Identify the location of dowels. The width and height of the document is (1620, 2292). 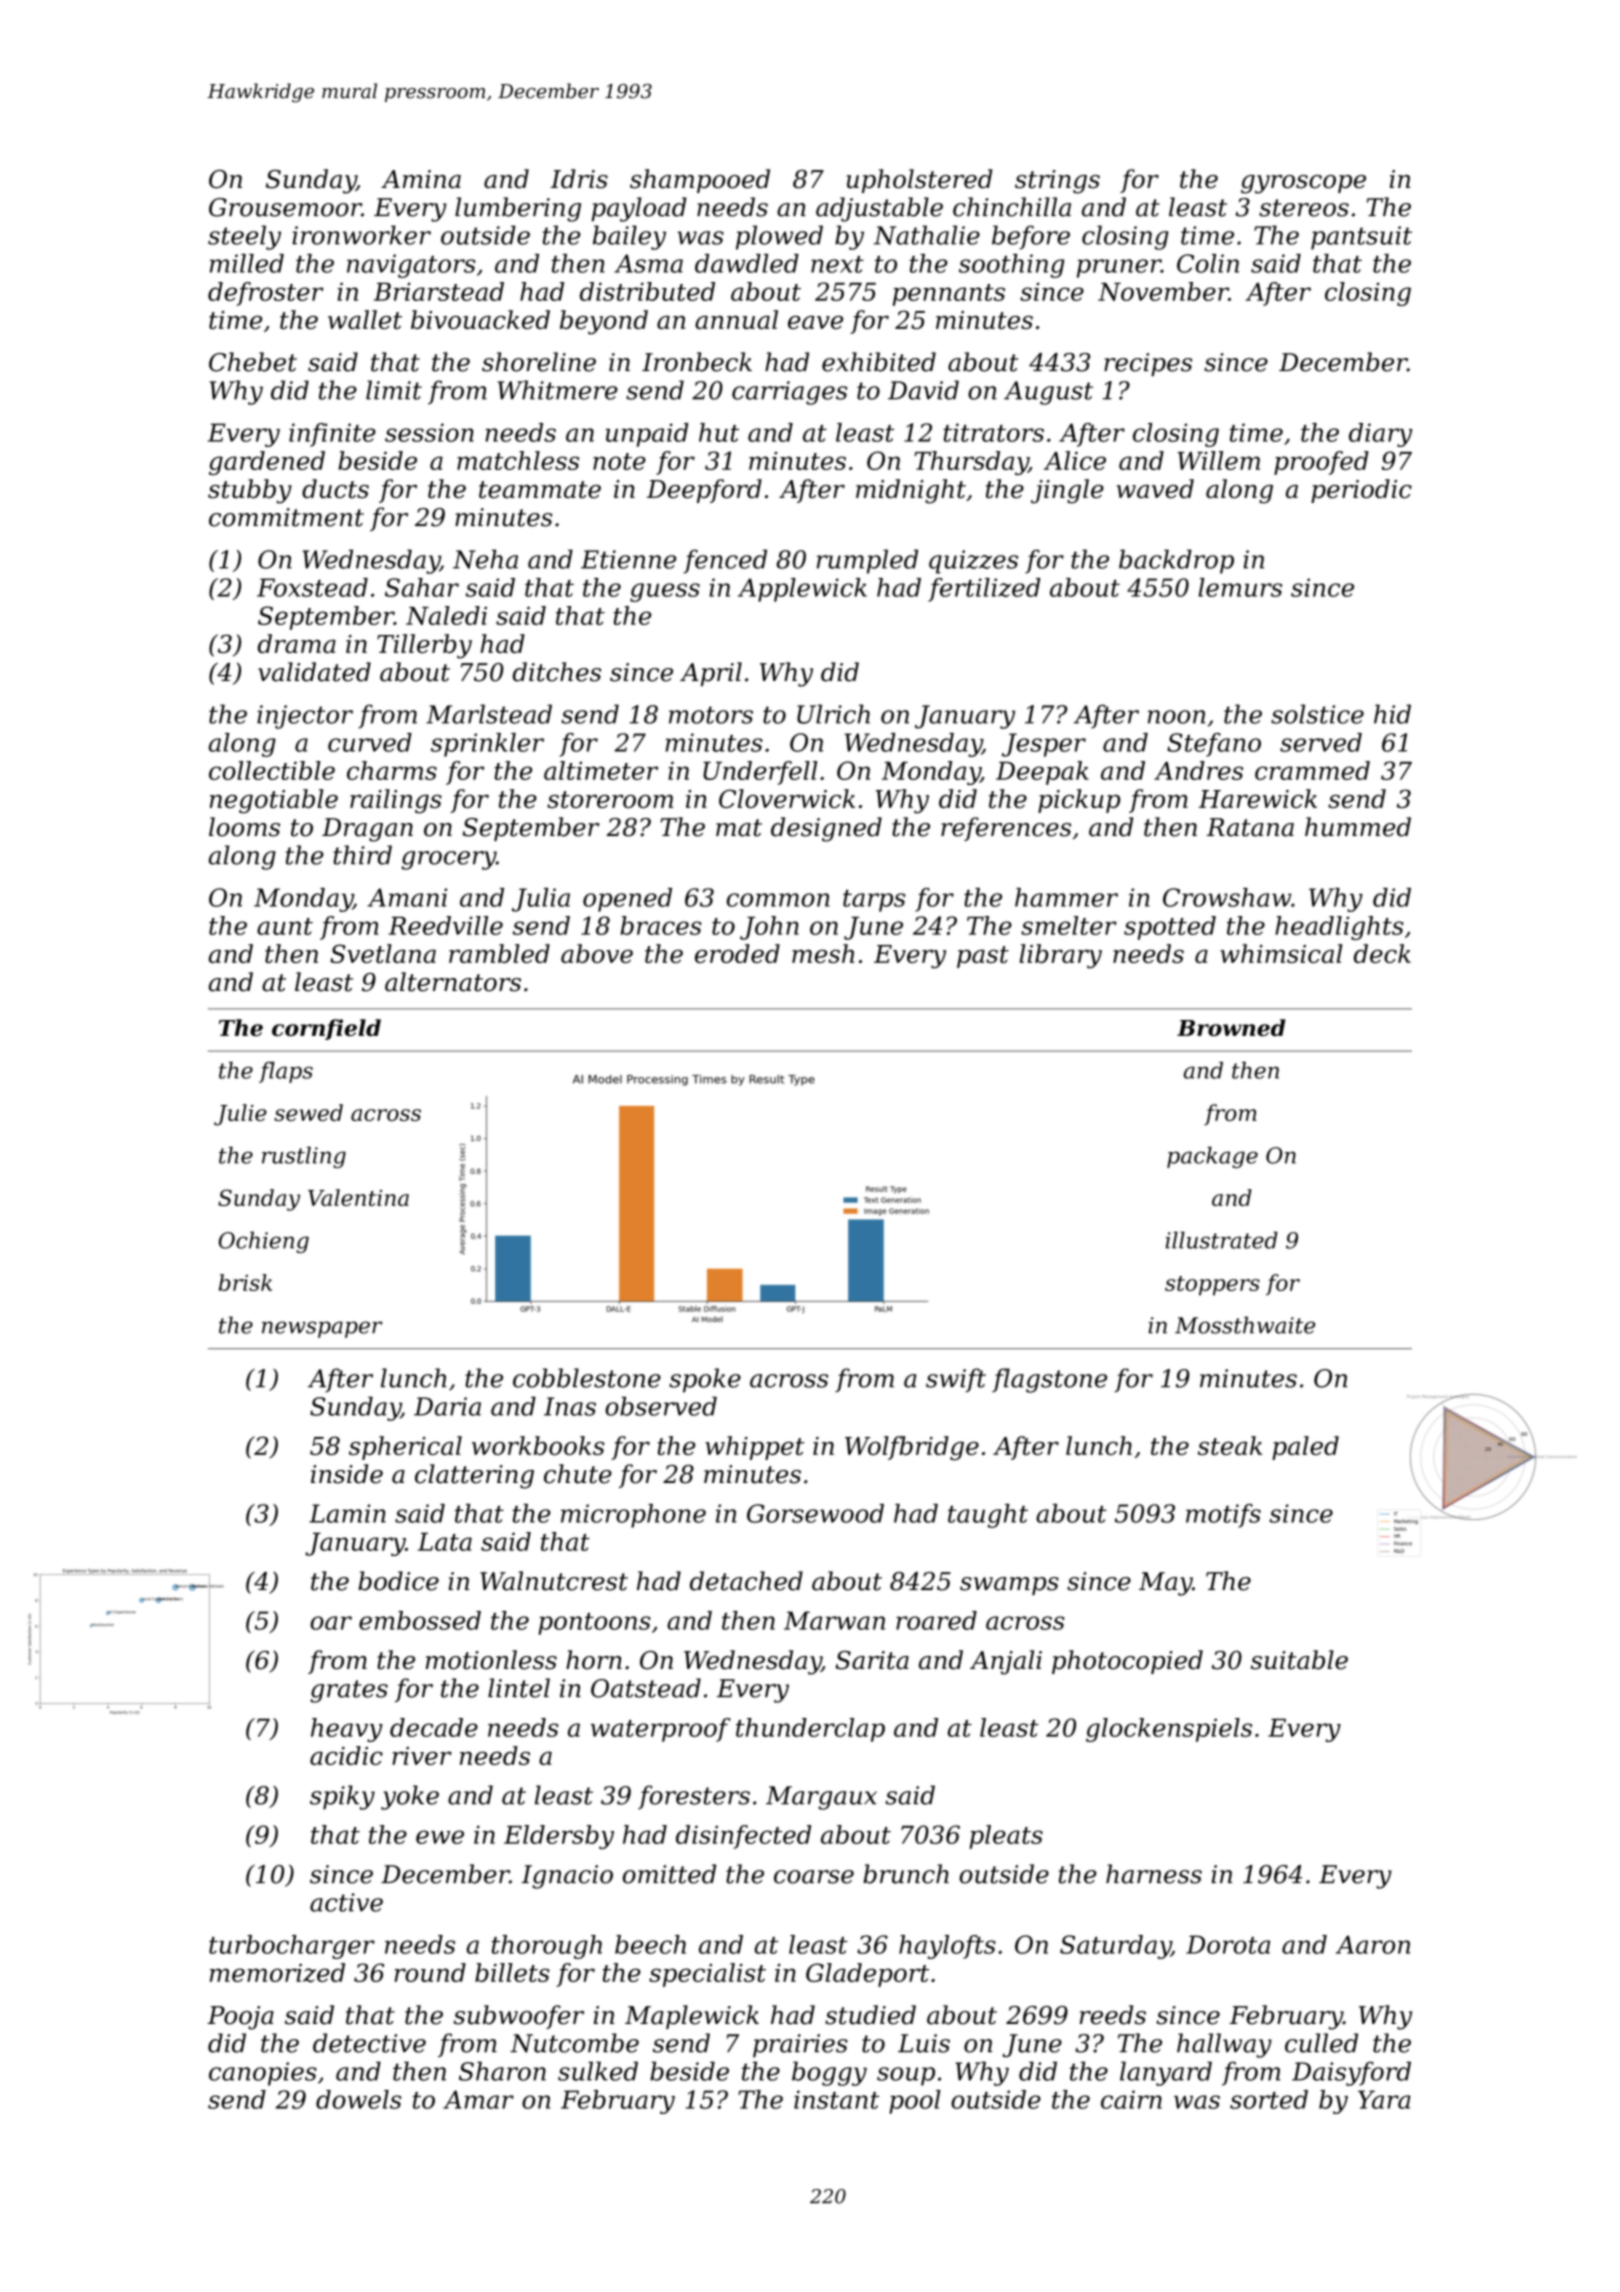
(358, 2099).
